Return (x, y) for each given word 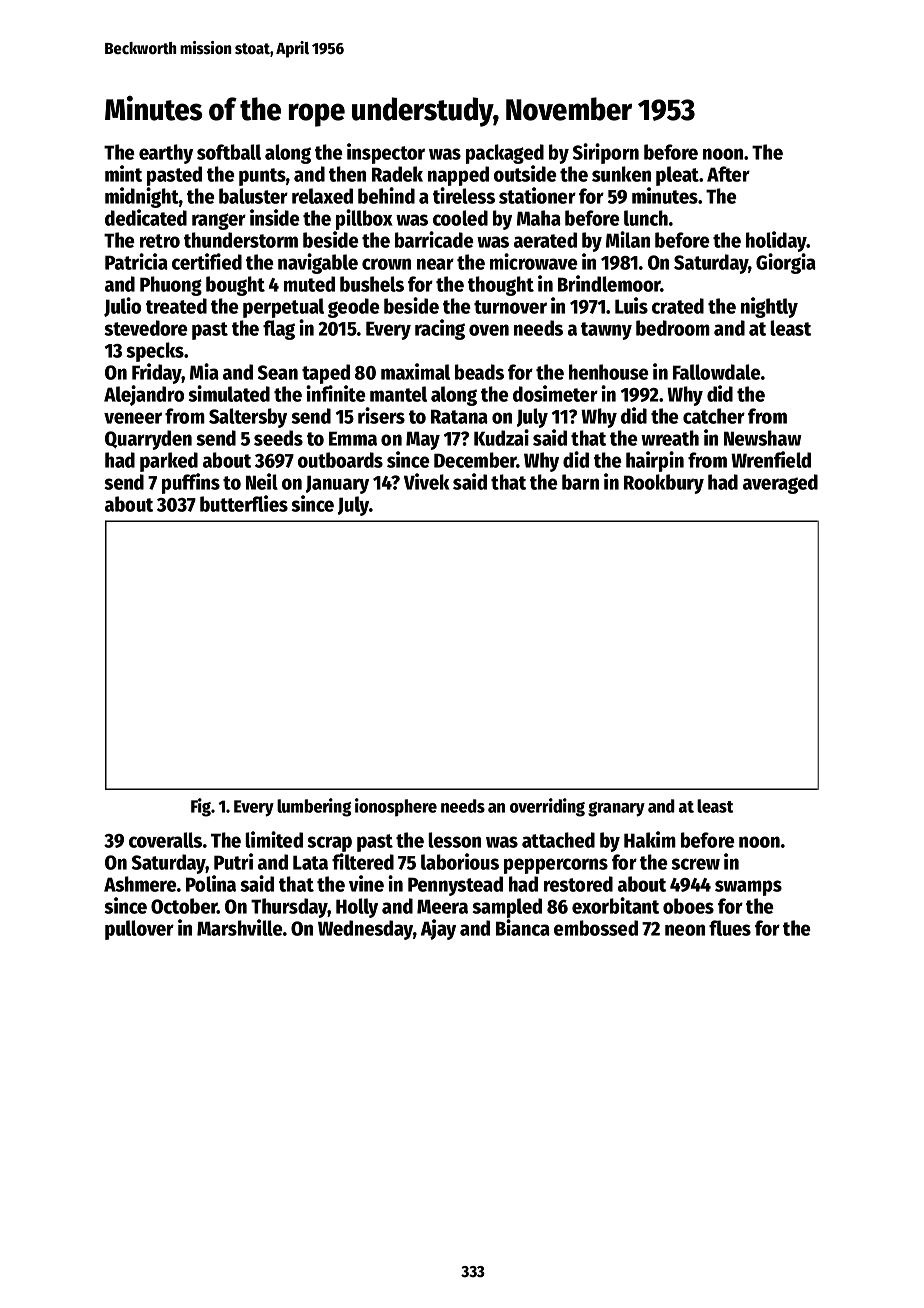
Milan (628, 239)
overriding (547, 807)
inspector (386, 153)
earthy (166, 154)
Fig (201, 807)
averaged (780, 484)
